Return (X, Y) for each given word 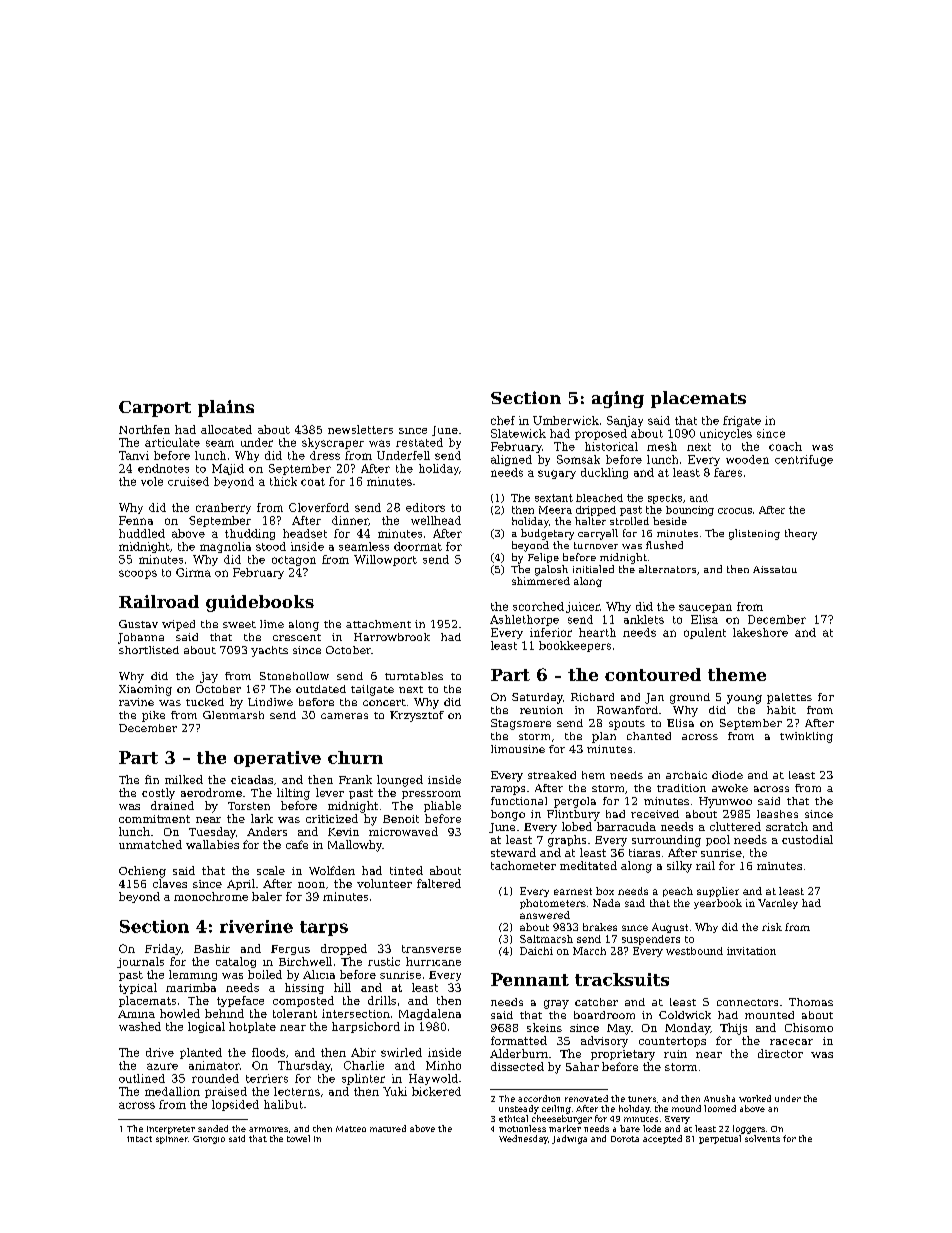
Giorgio (209, 1140)
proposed (601, 434)
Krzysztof (417, 716)
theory (801, 534)
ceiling (556, 1109)
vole (152, 481)
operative (277, 759)
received (655, 814)
